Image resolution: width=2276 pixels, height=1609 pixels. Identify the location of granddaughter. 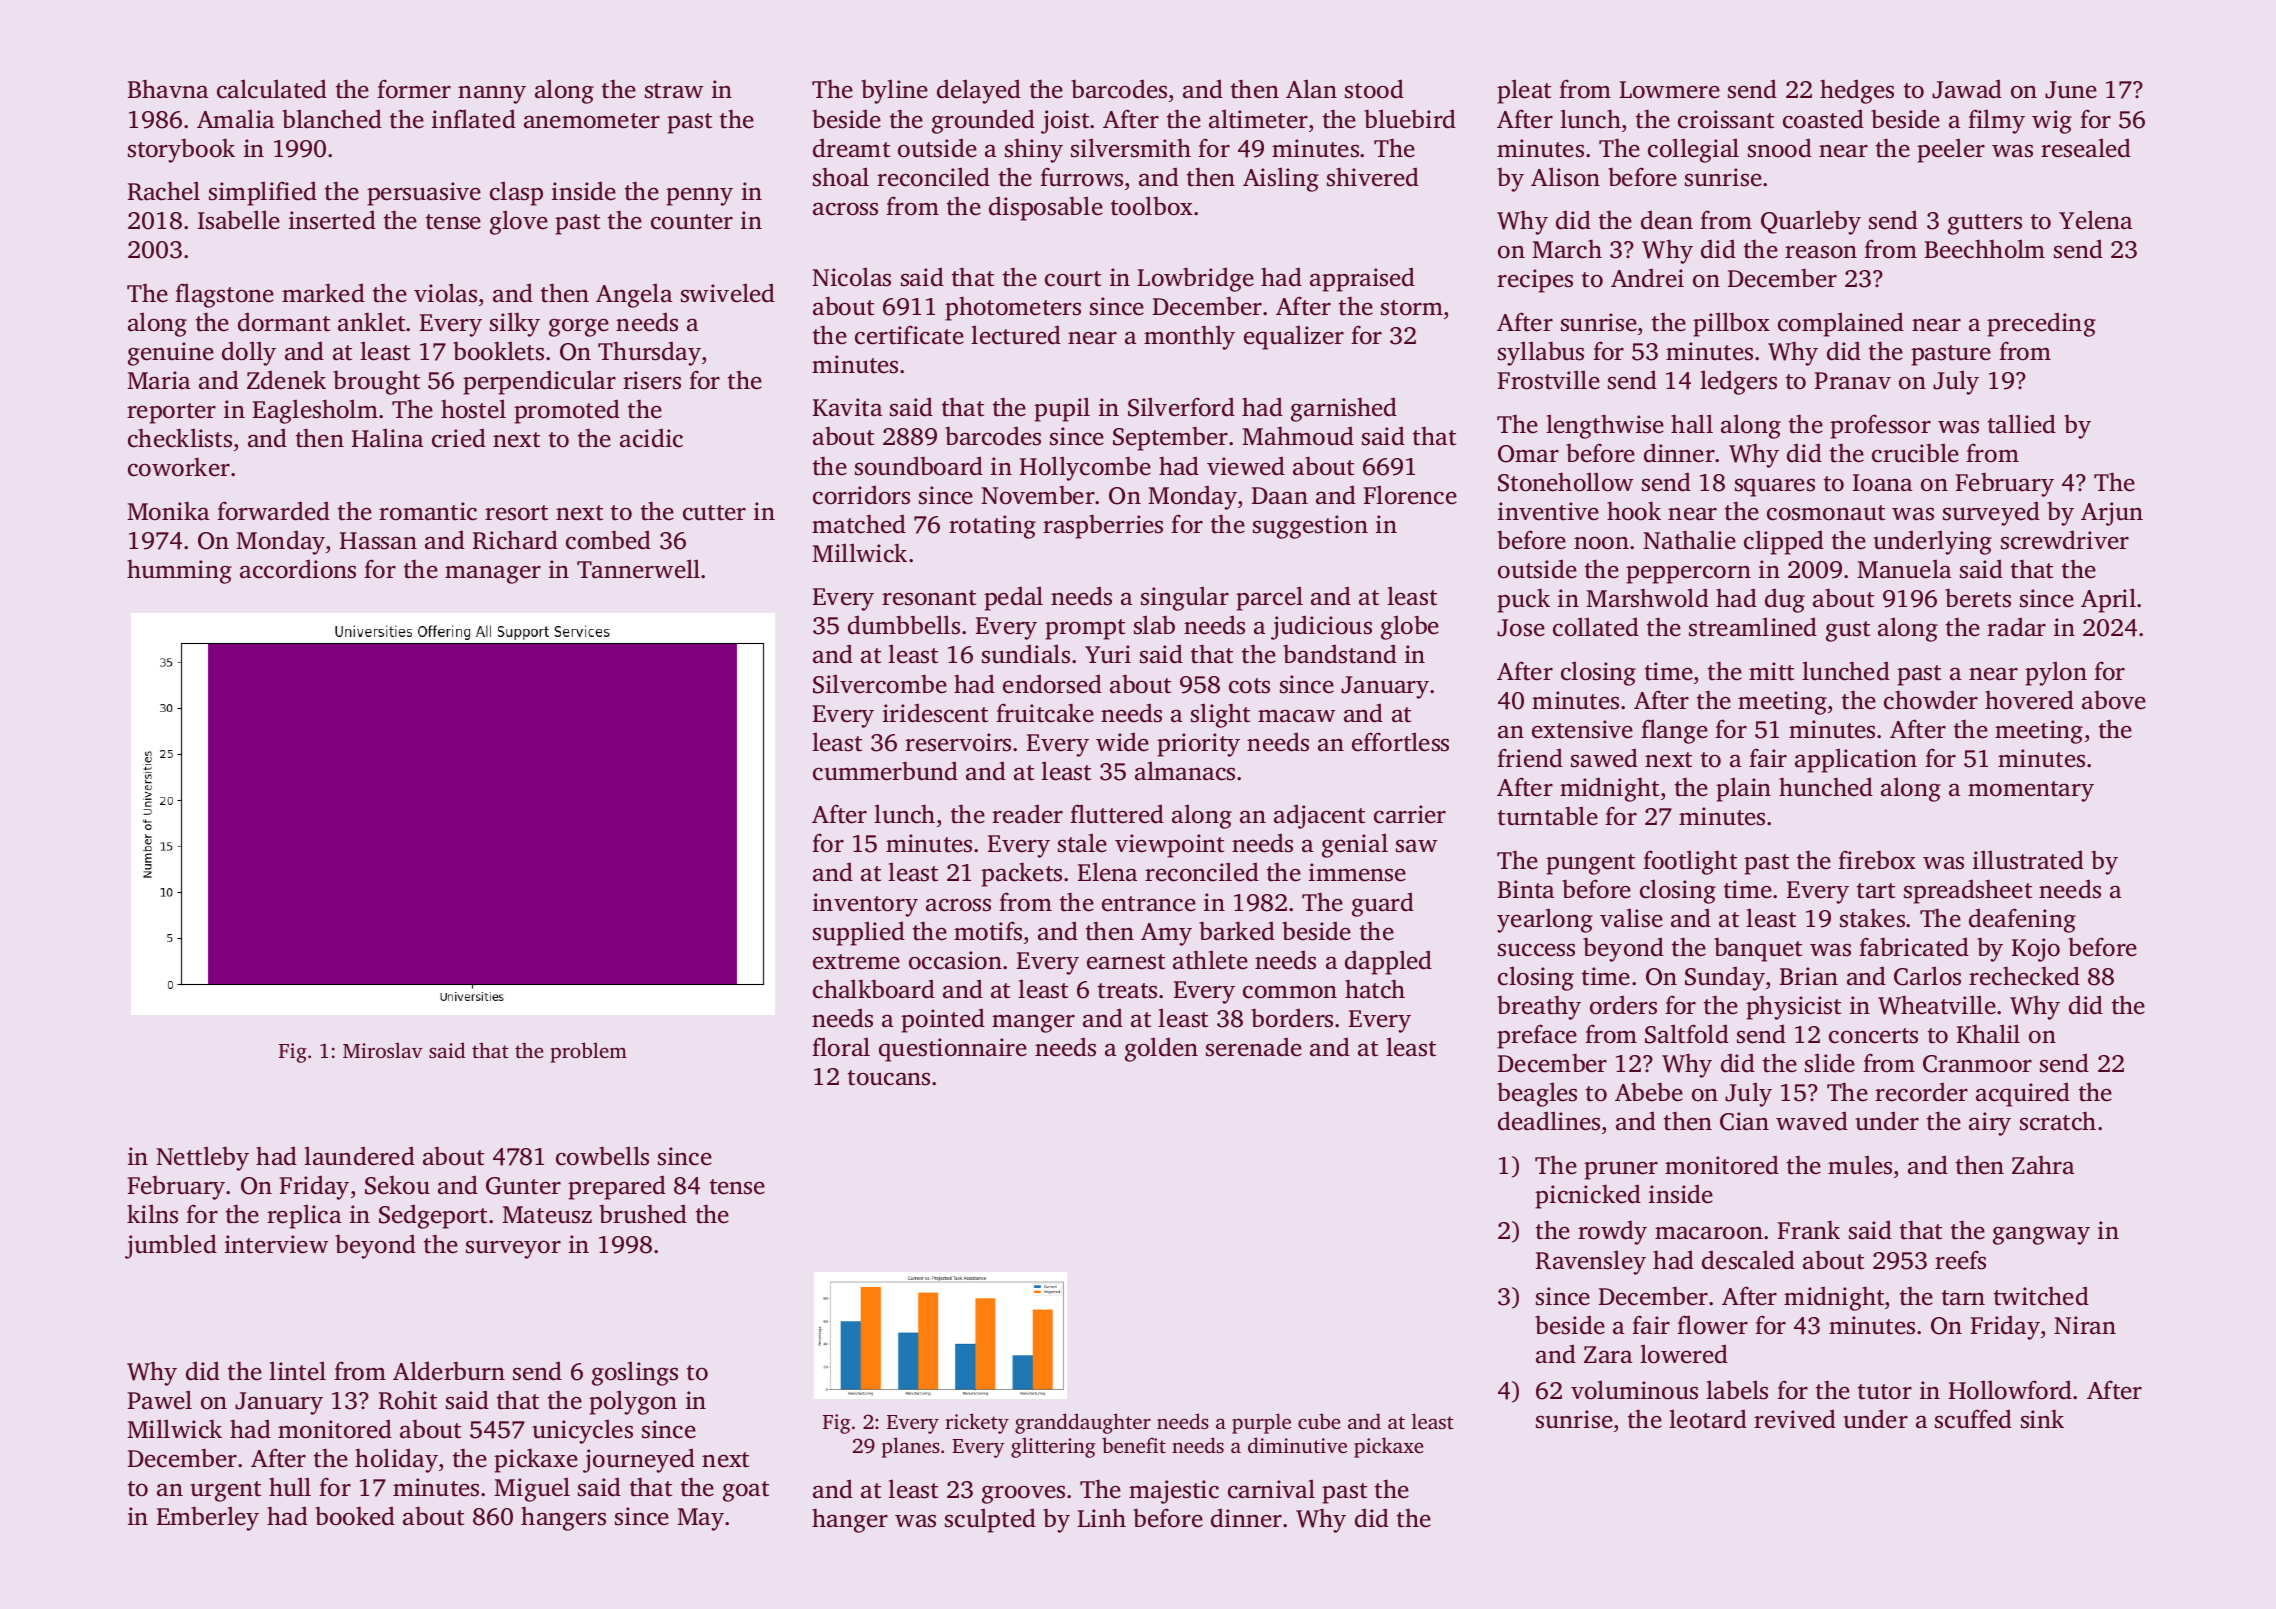
(1083, 1423).
